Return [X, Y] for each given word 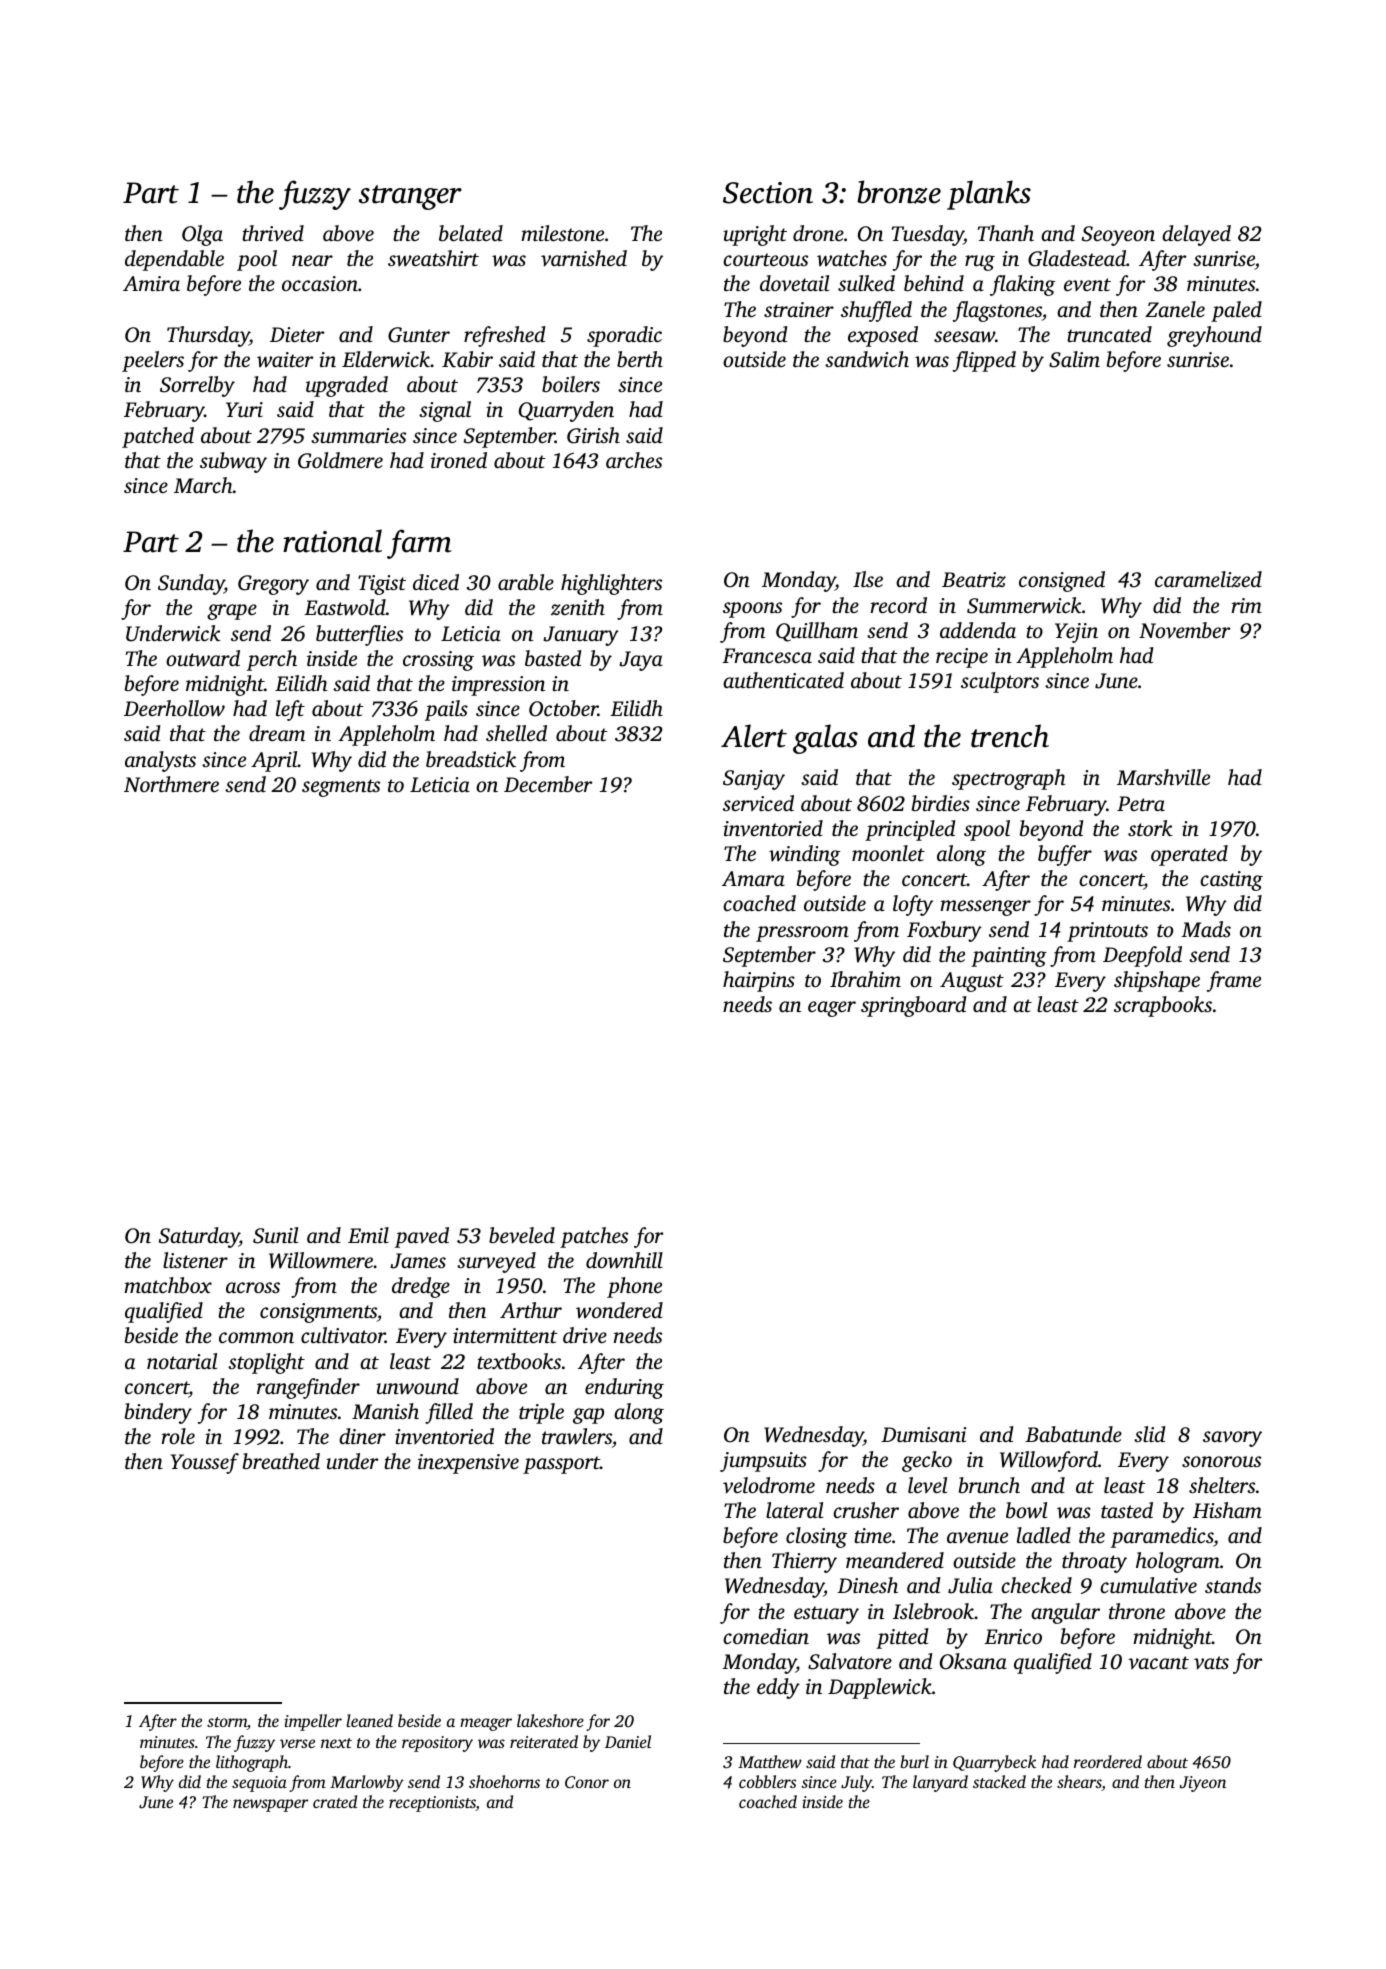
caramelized [1208, 579]
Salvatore [850, 1661]
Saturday [199, 1237]
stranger [410, 197]
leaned [369, 1720]
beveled [522, 1235]
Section [768, 193]
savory [1232, 1439]
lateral [794, 1510]
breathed [281, 1461]
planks [989, 195]
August [972, 982]
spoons [752, 610]
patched [158, 437]
